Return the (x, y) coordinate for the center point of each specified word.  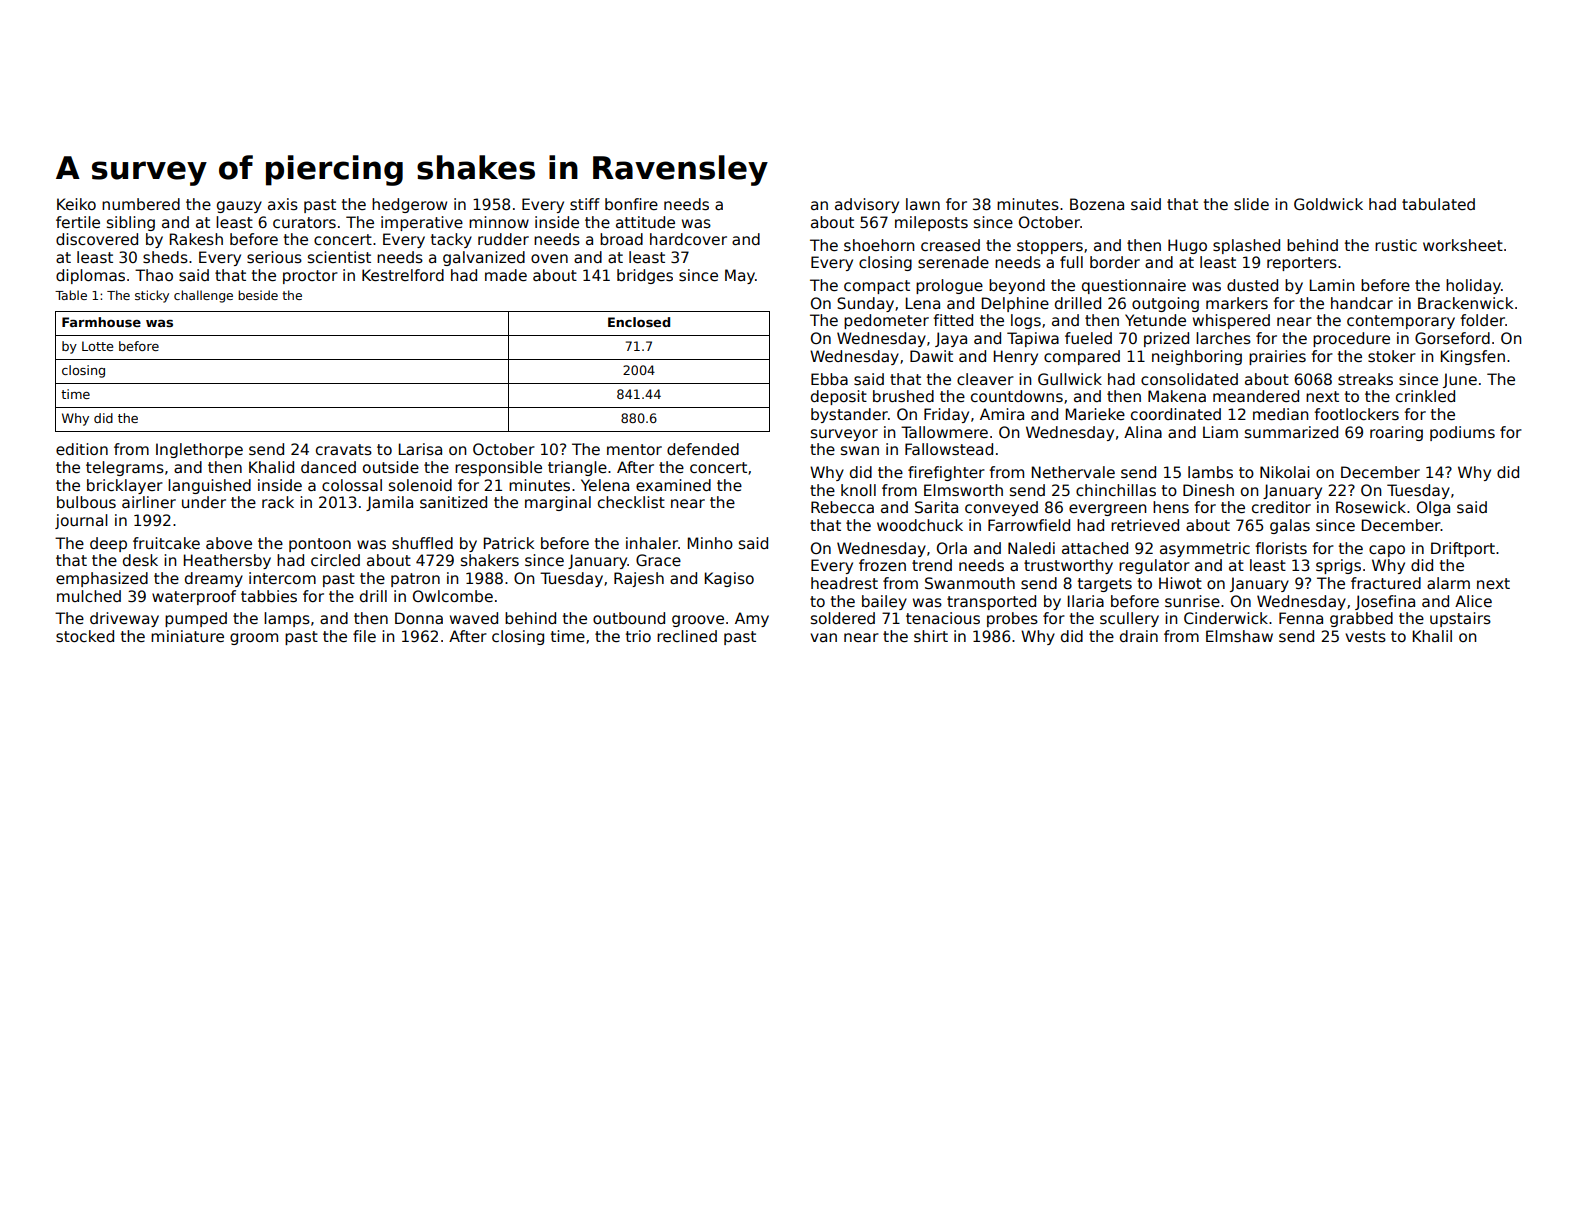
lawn (923, 204)
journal (81, 521)
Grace (658, 560)
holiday (1473, 286)
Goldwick (1328, 204)
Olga (1433, 508)
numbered (141, 204)
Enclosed (639, 322)
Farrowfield (1029, 525)
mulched (89, 596)
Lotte (97, 346)
